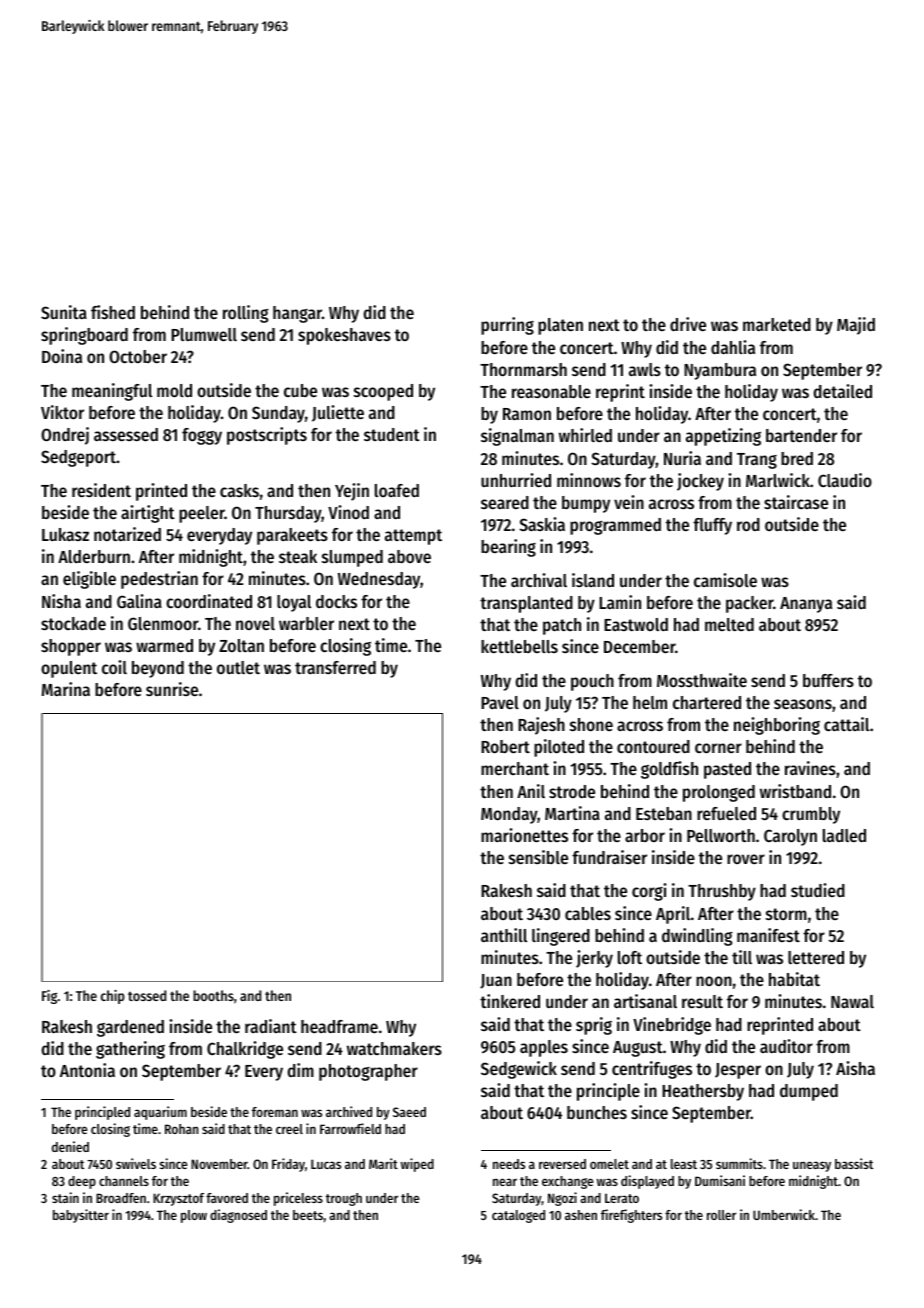 The height and width of the screenshot is (1308, 924). I want to click on student, so click(392, 434).
